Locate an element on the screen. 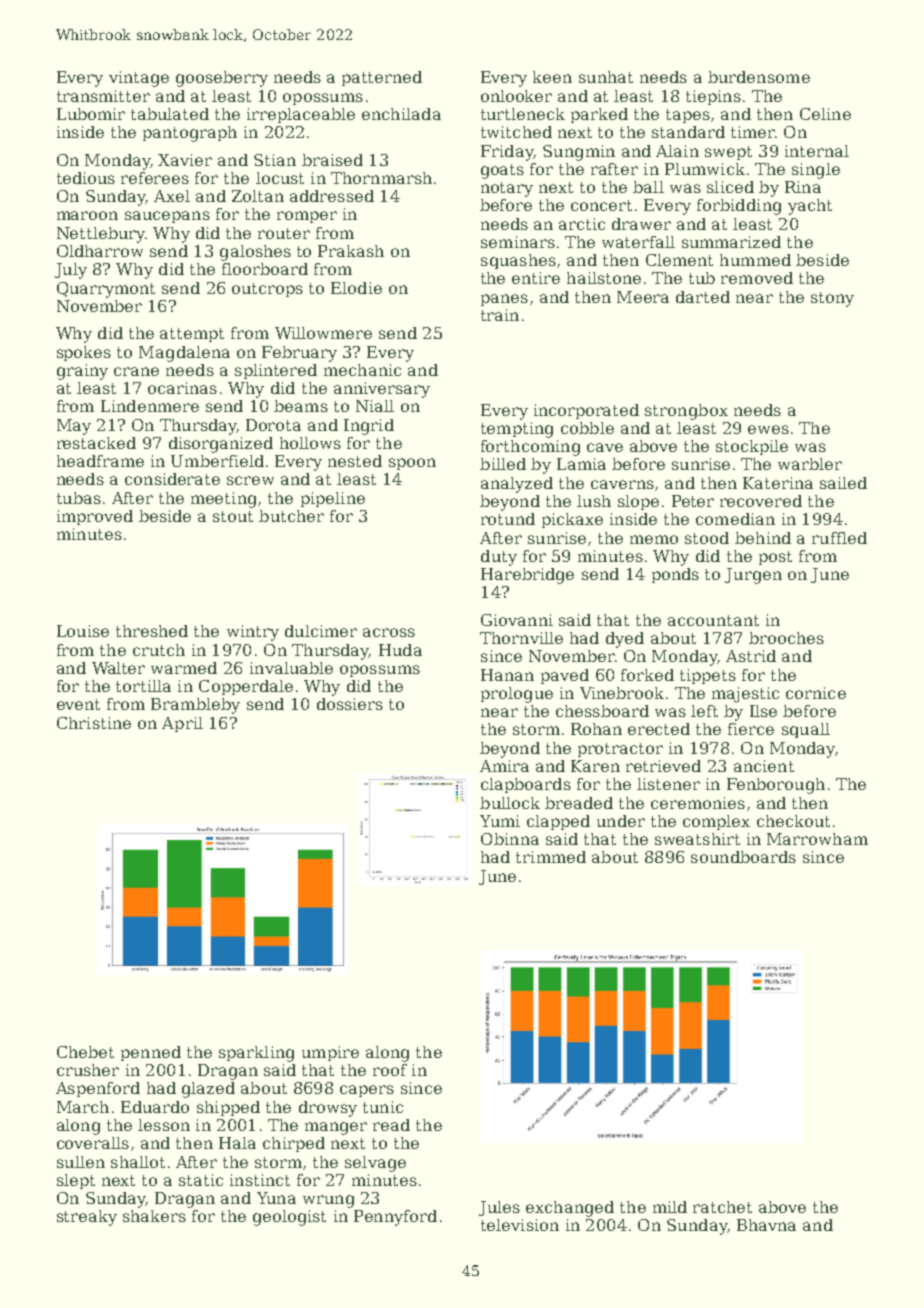  dulcimer is located at coordinates (321, 631).
